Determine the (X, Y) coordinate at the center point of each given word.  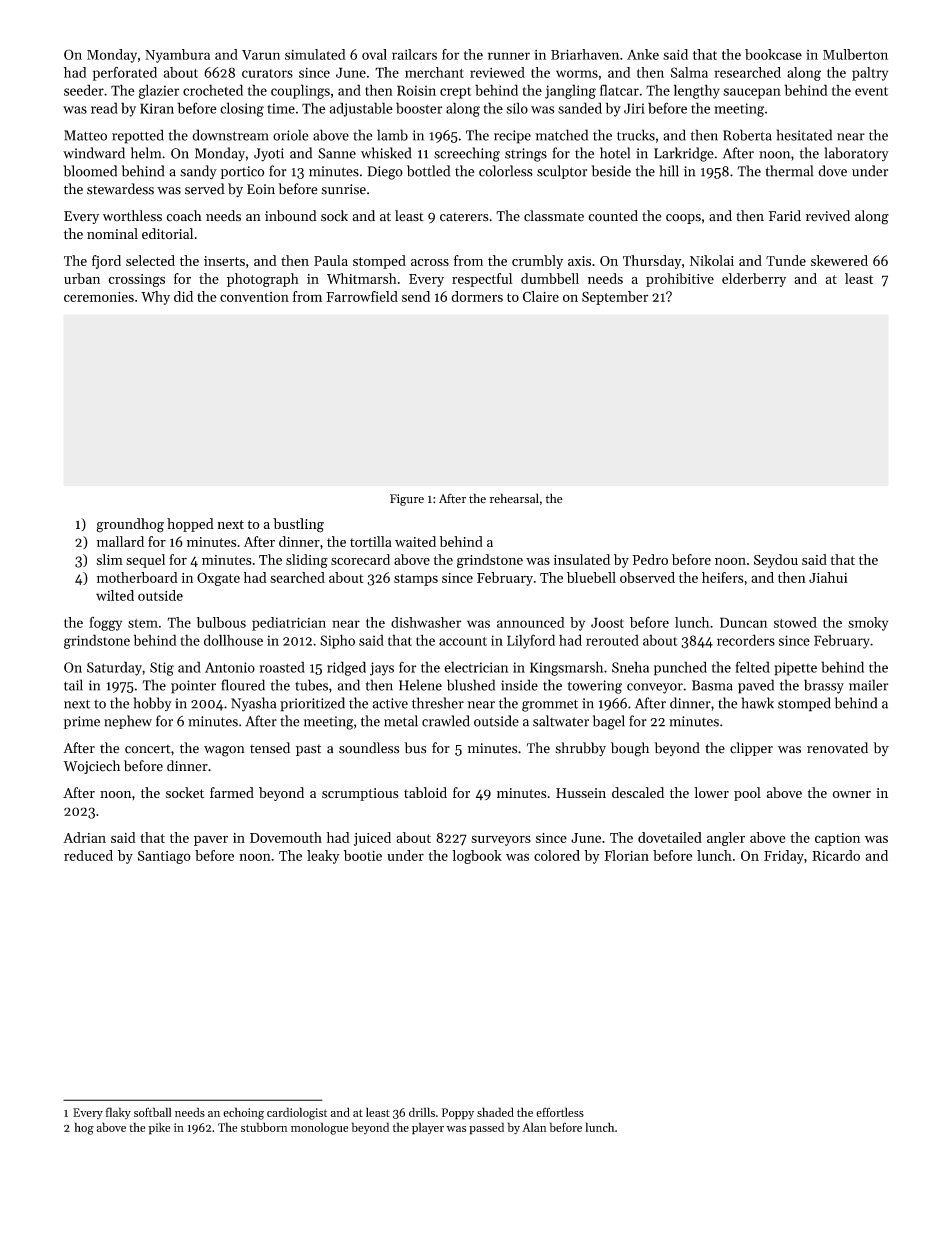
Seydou (776, 561)
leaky (323, 857)
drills (422, 1112)
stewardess (120, 189)
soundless (369, 748)
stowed (795, 622)
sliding (307, 561)
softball (153, 1112)
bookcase (773, 54)
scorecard (360, 559)
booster (419, 108)
